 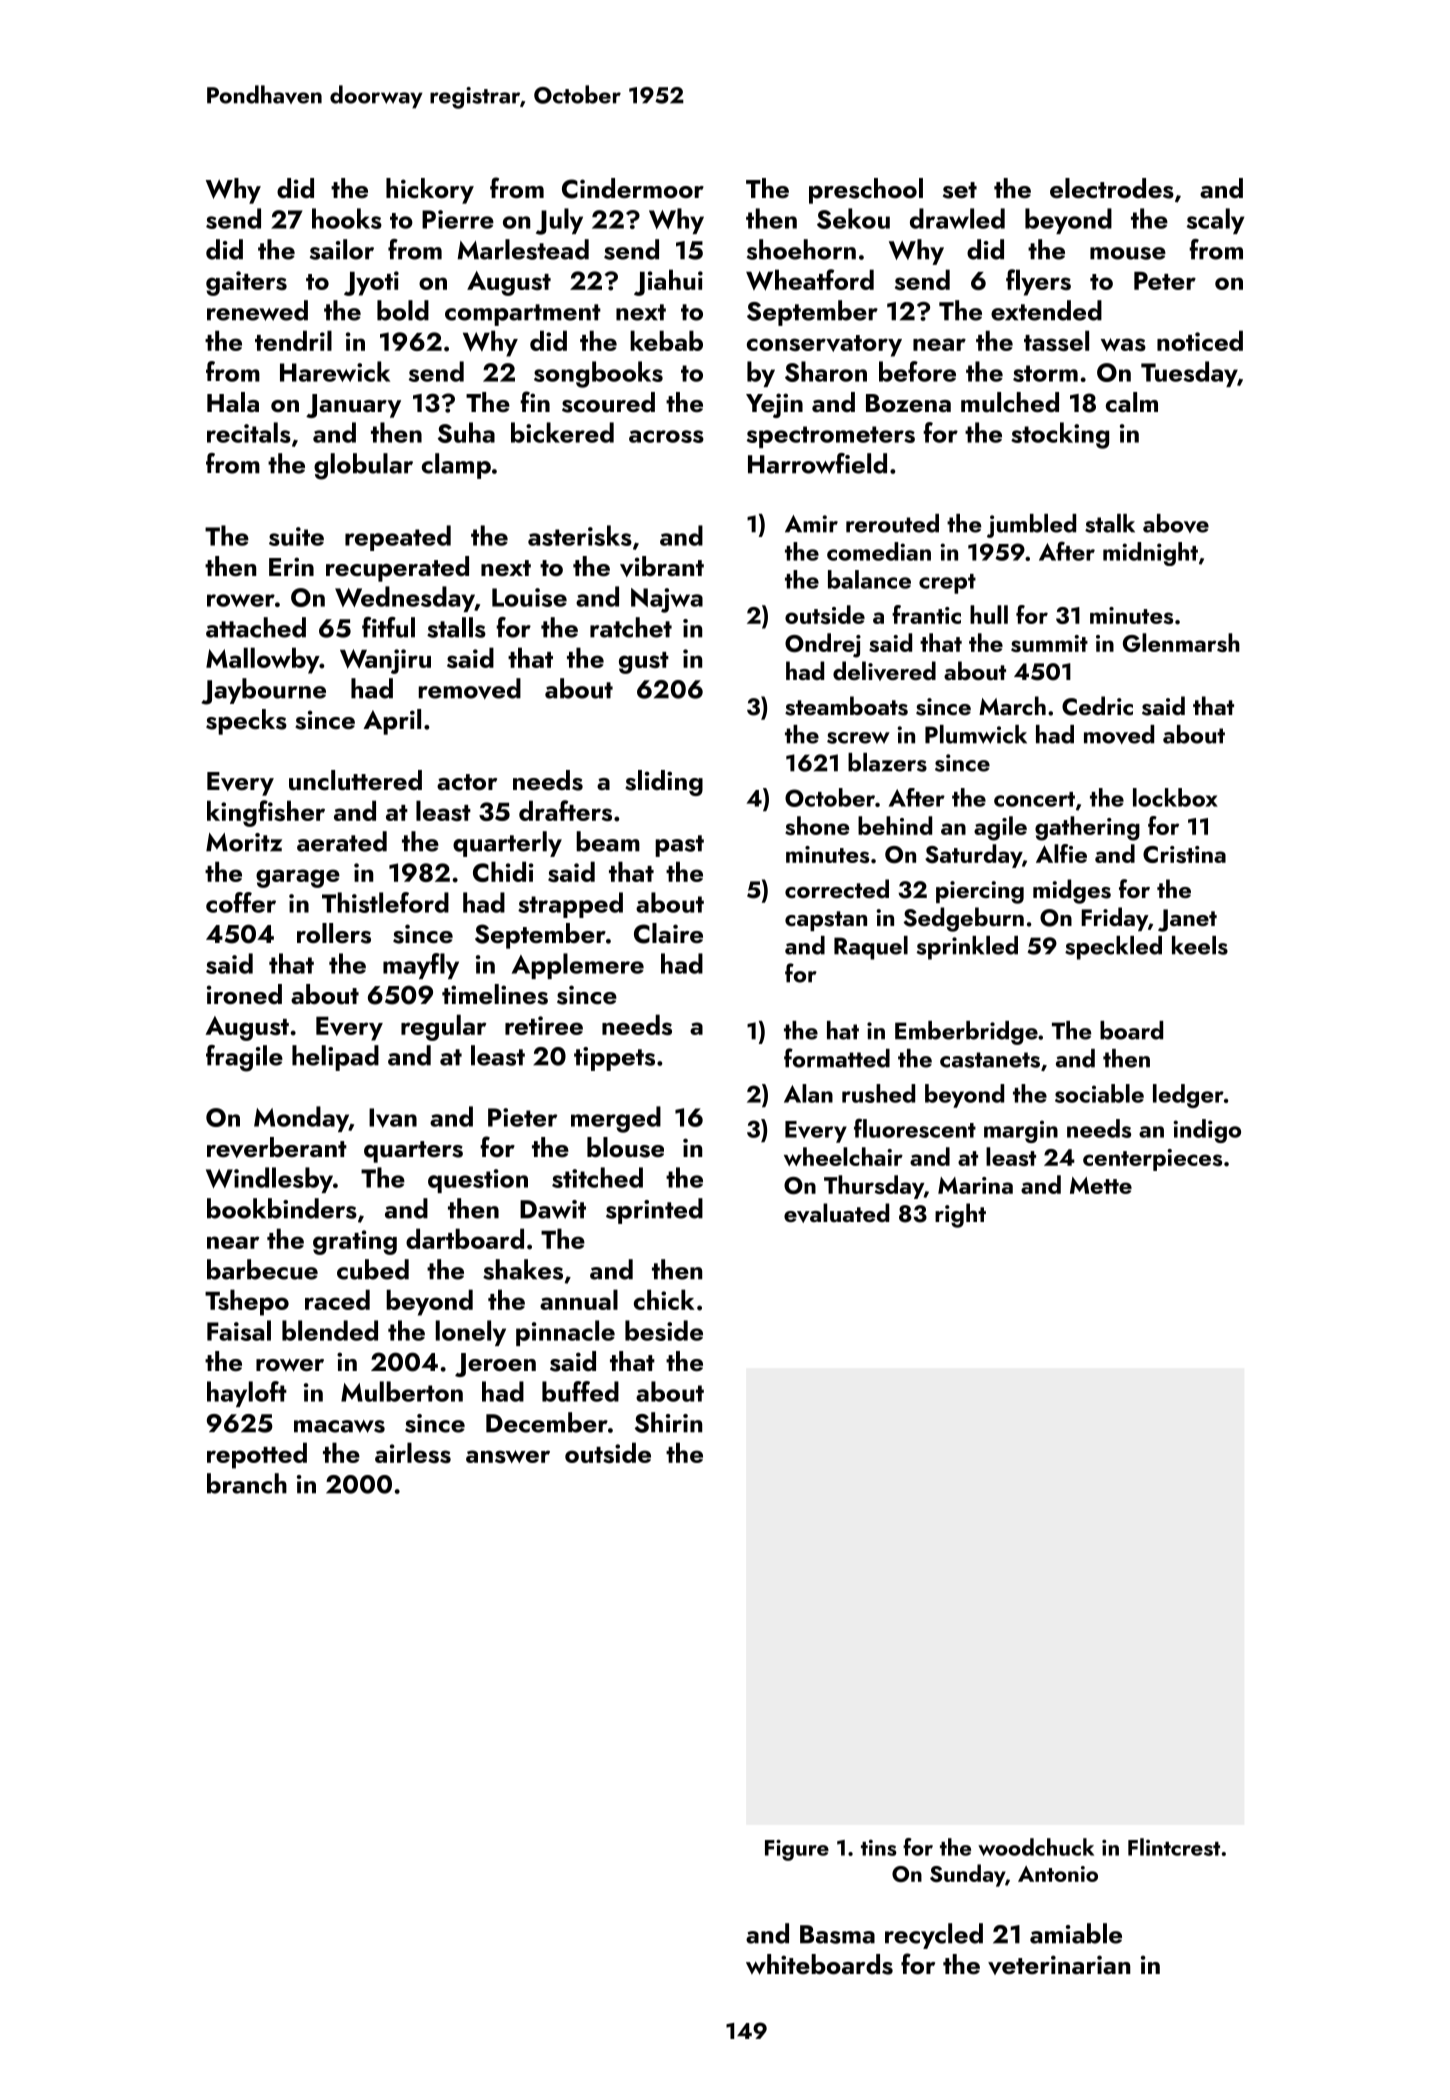 I want to click on Shirin, so click(x=668, y=1422).
